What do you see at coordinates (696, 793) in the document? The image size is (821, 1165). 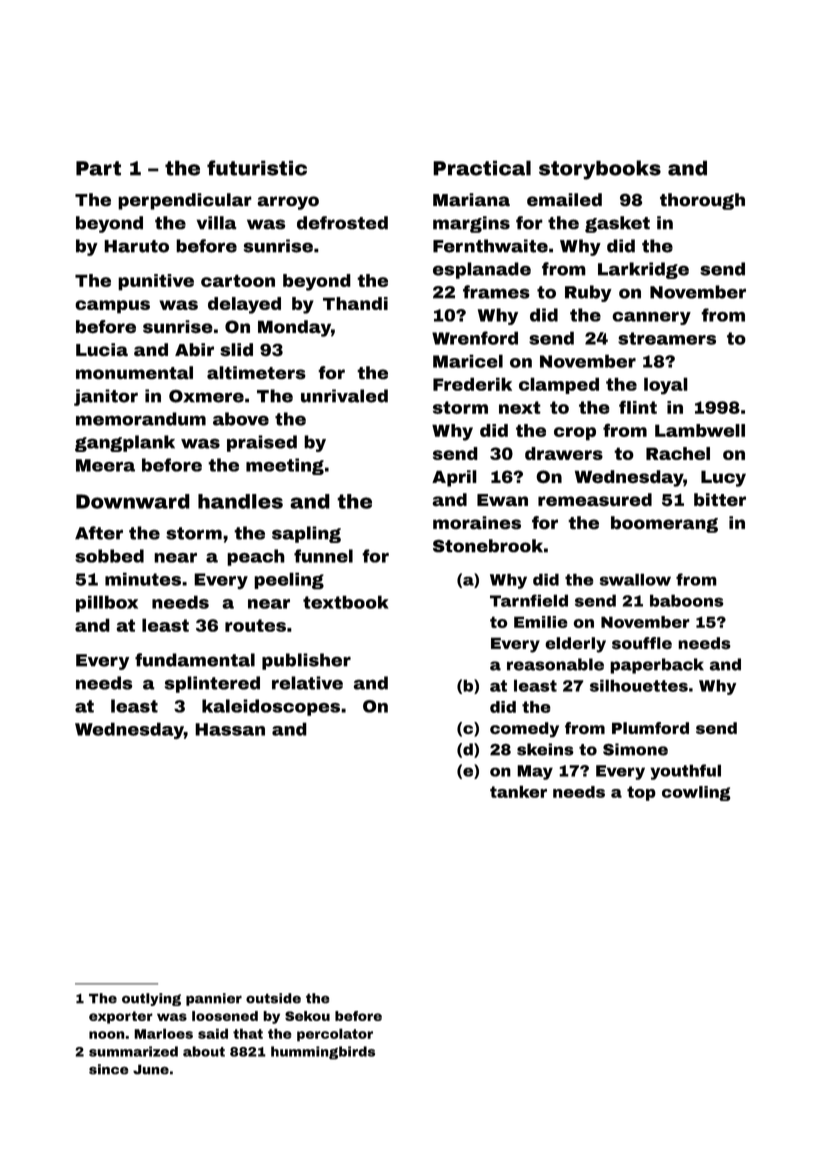 I see `cowling` at bounding box center [696, 793].
